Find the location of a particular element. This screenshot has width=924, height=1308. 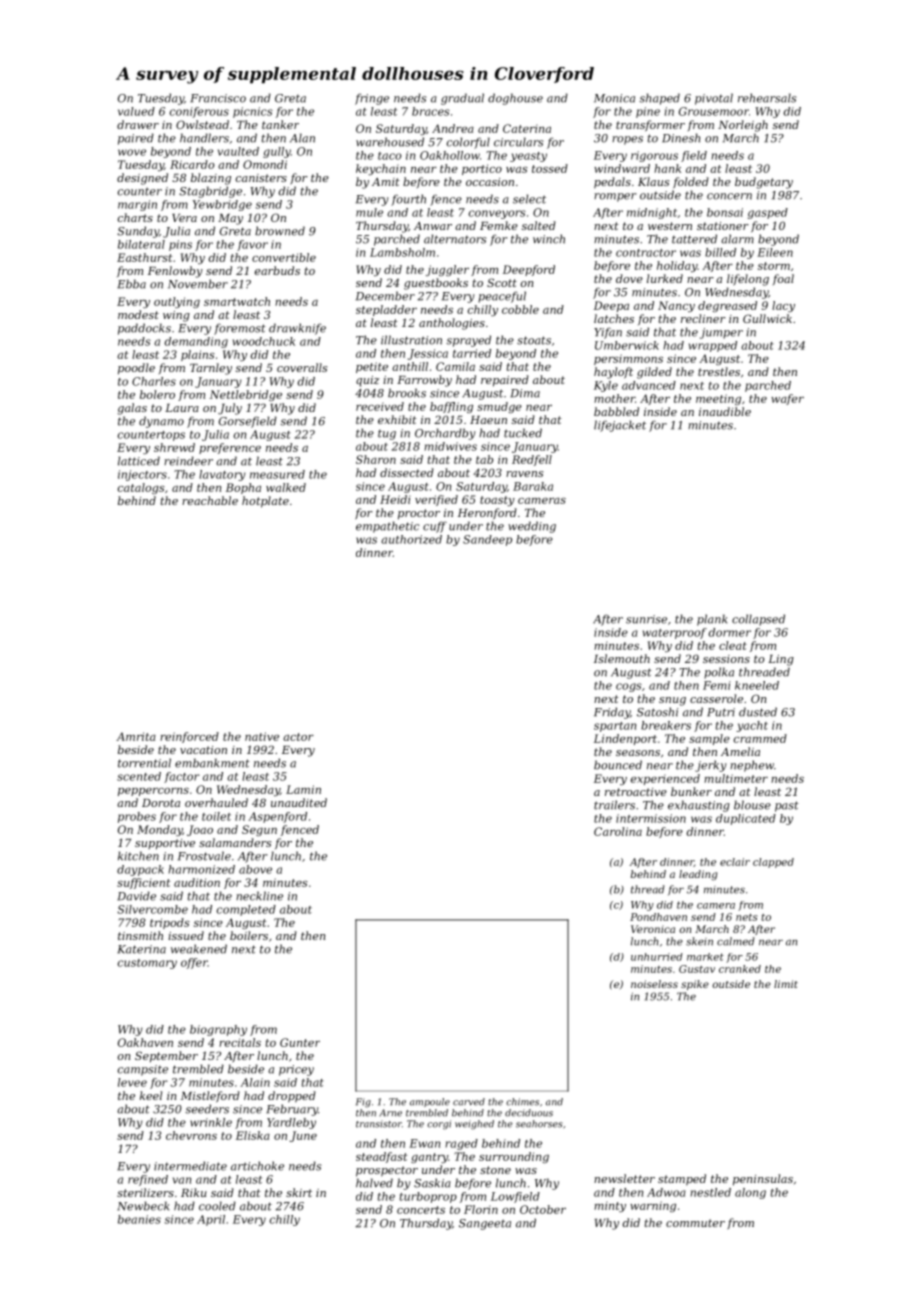

pivotal is located at coordinates (714, 99).
